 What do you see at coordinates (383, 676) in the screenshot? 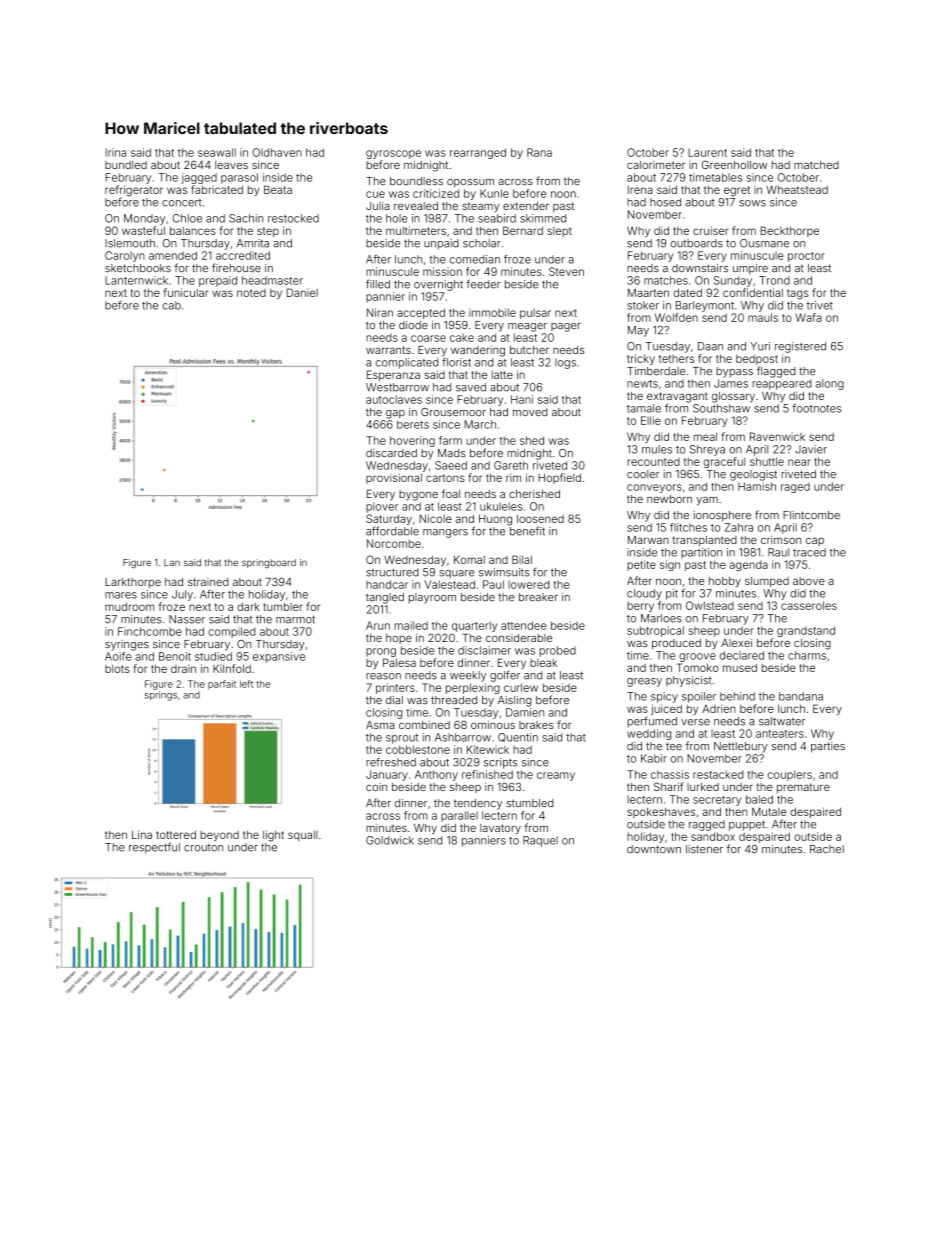
I see `reason` at bounding box center [383, 676].
